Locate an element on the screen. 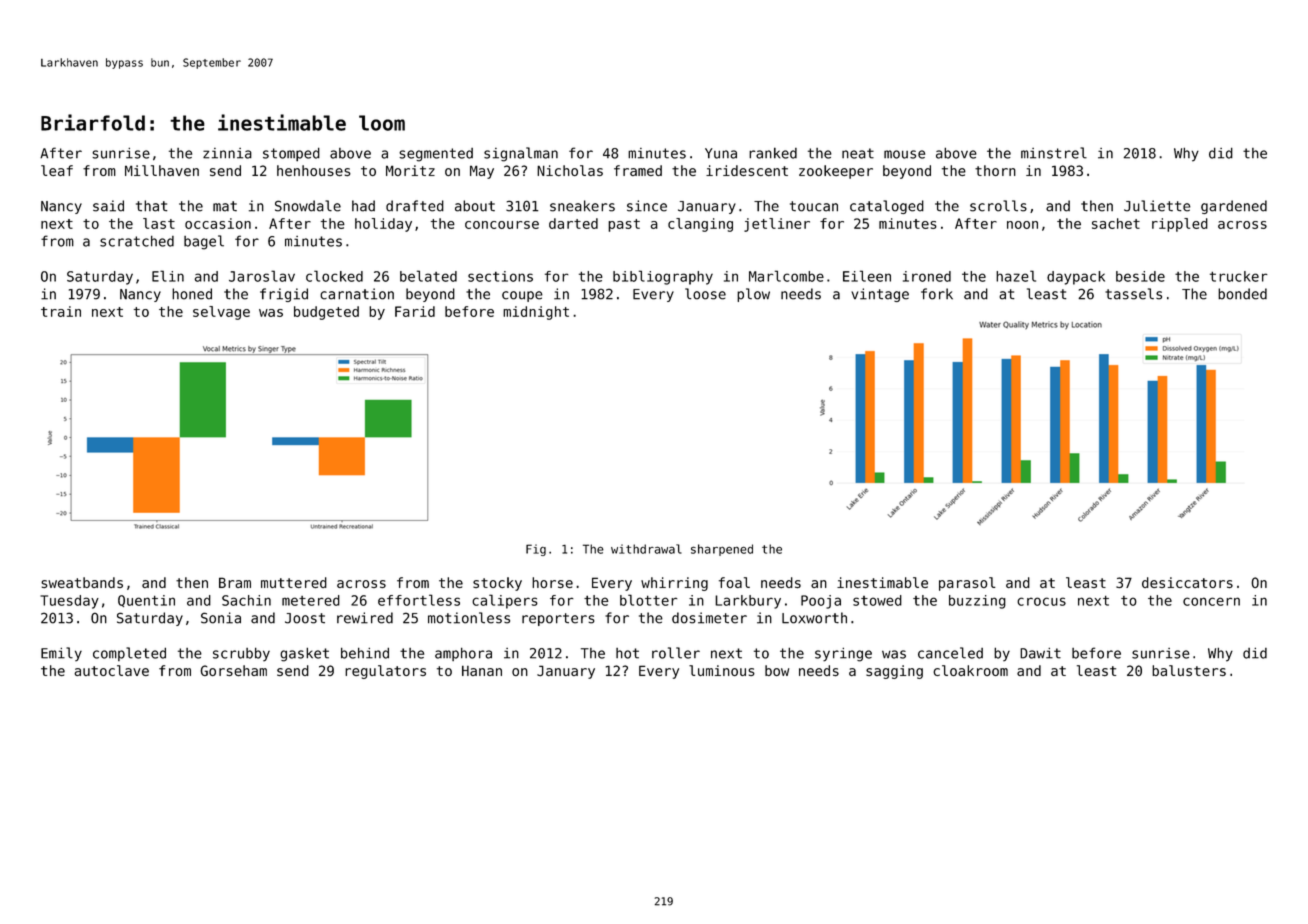  selvage is located at coordinates (221, 313).
